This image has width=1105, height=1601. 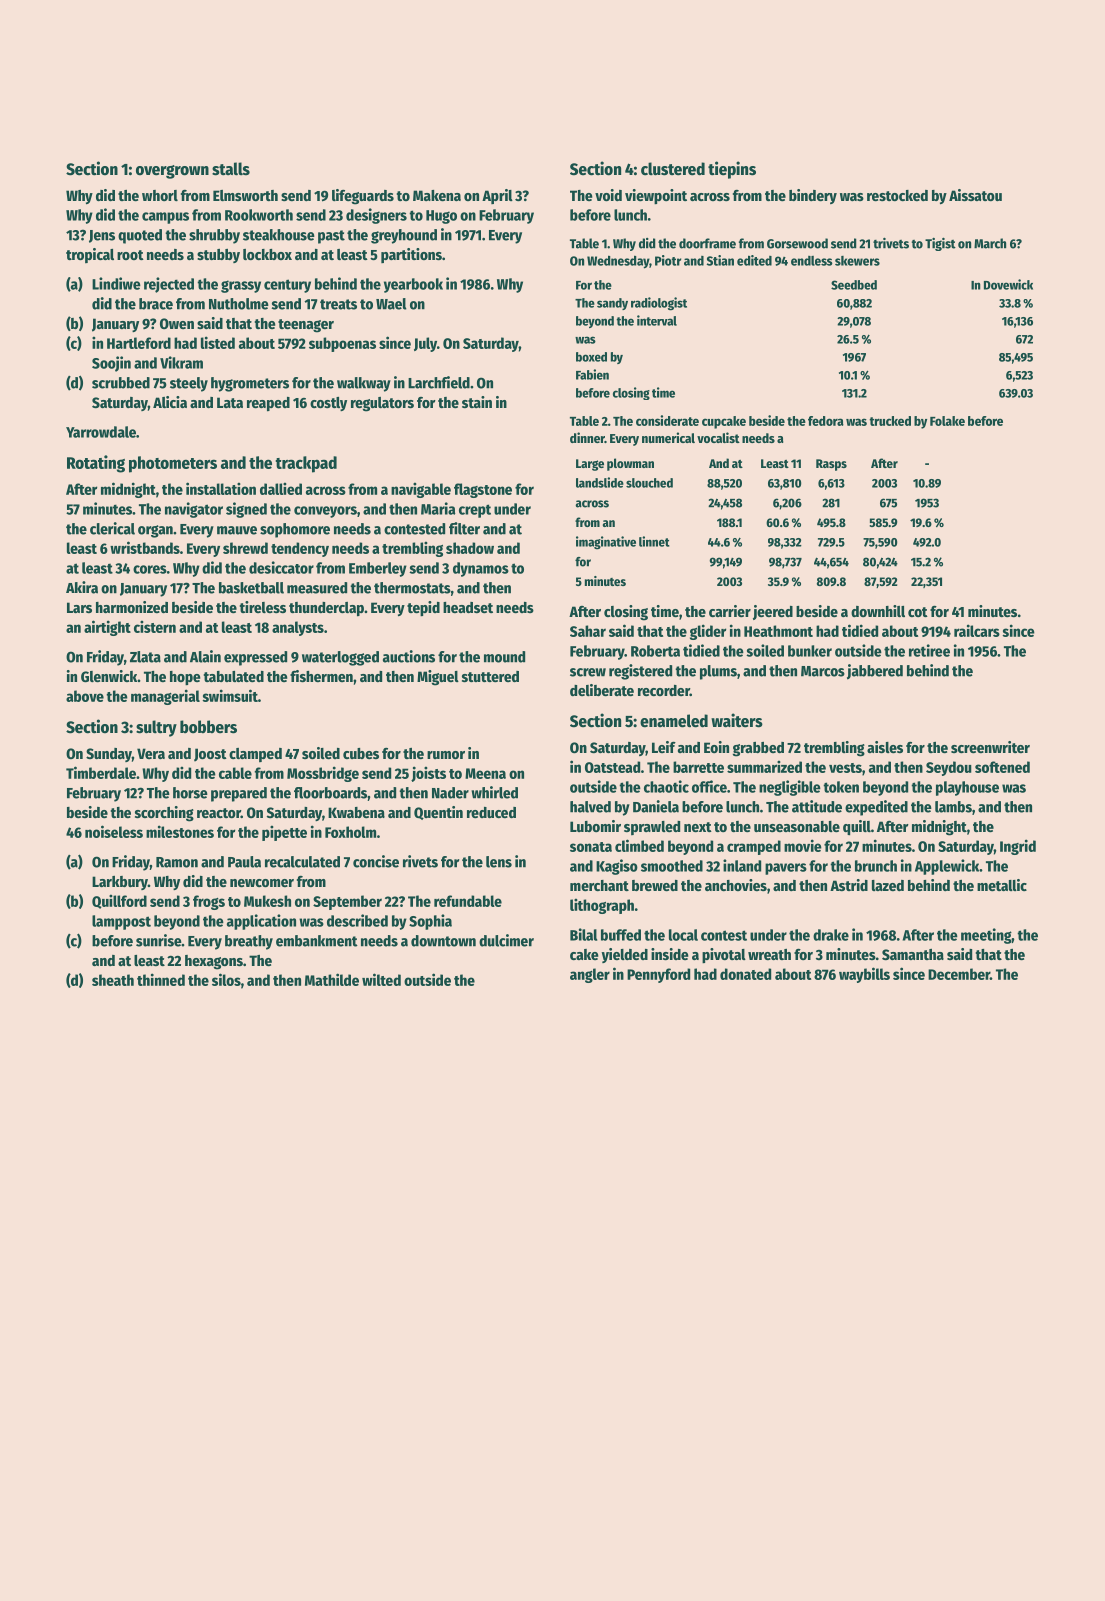 I want to click on lens, so click(x=499, y=862).
